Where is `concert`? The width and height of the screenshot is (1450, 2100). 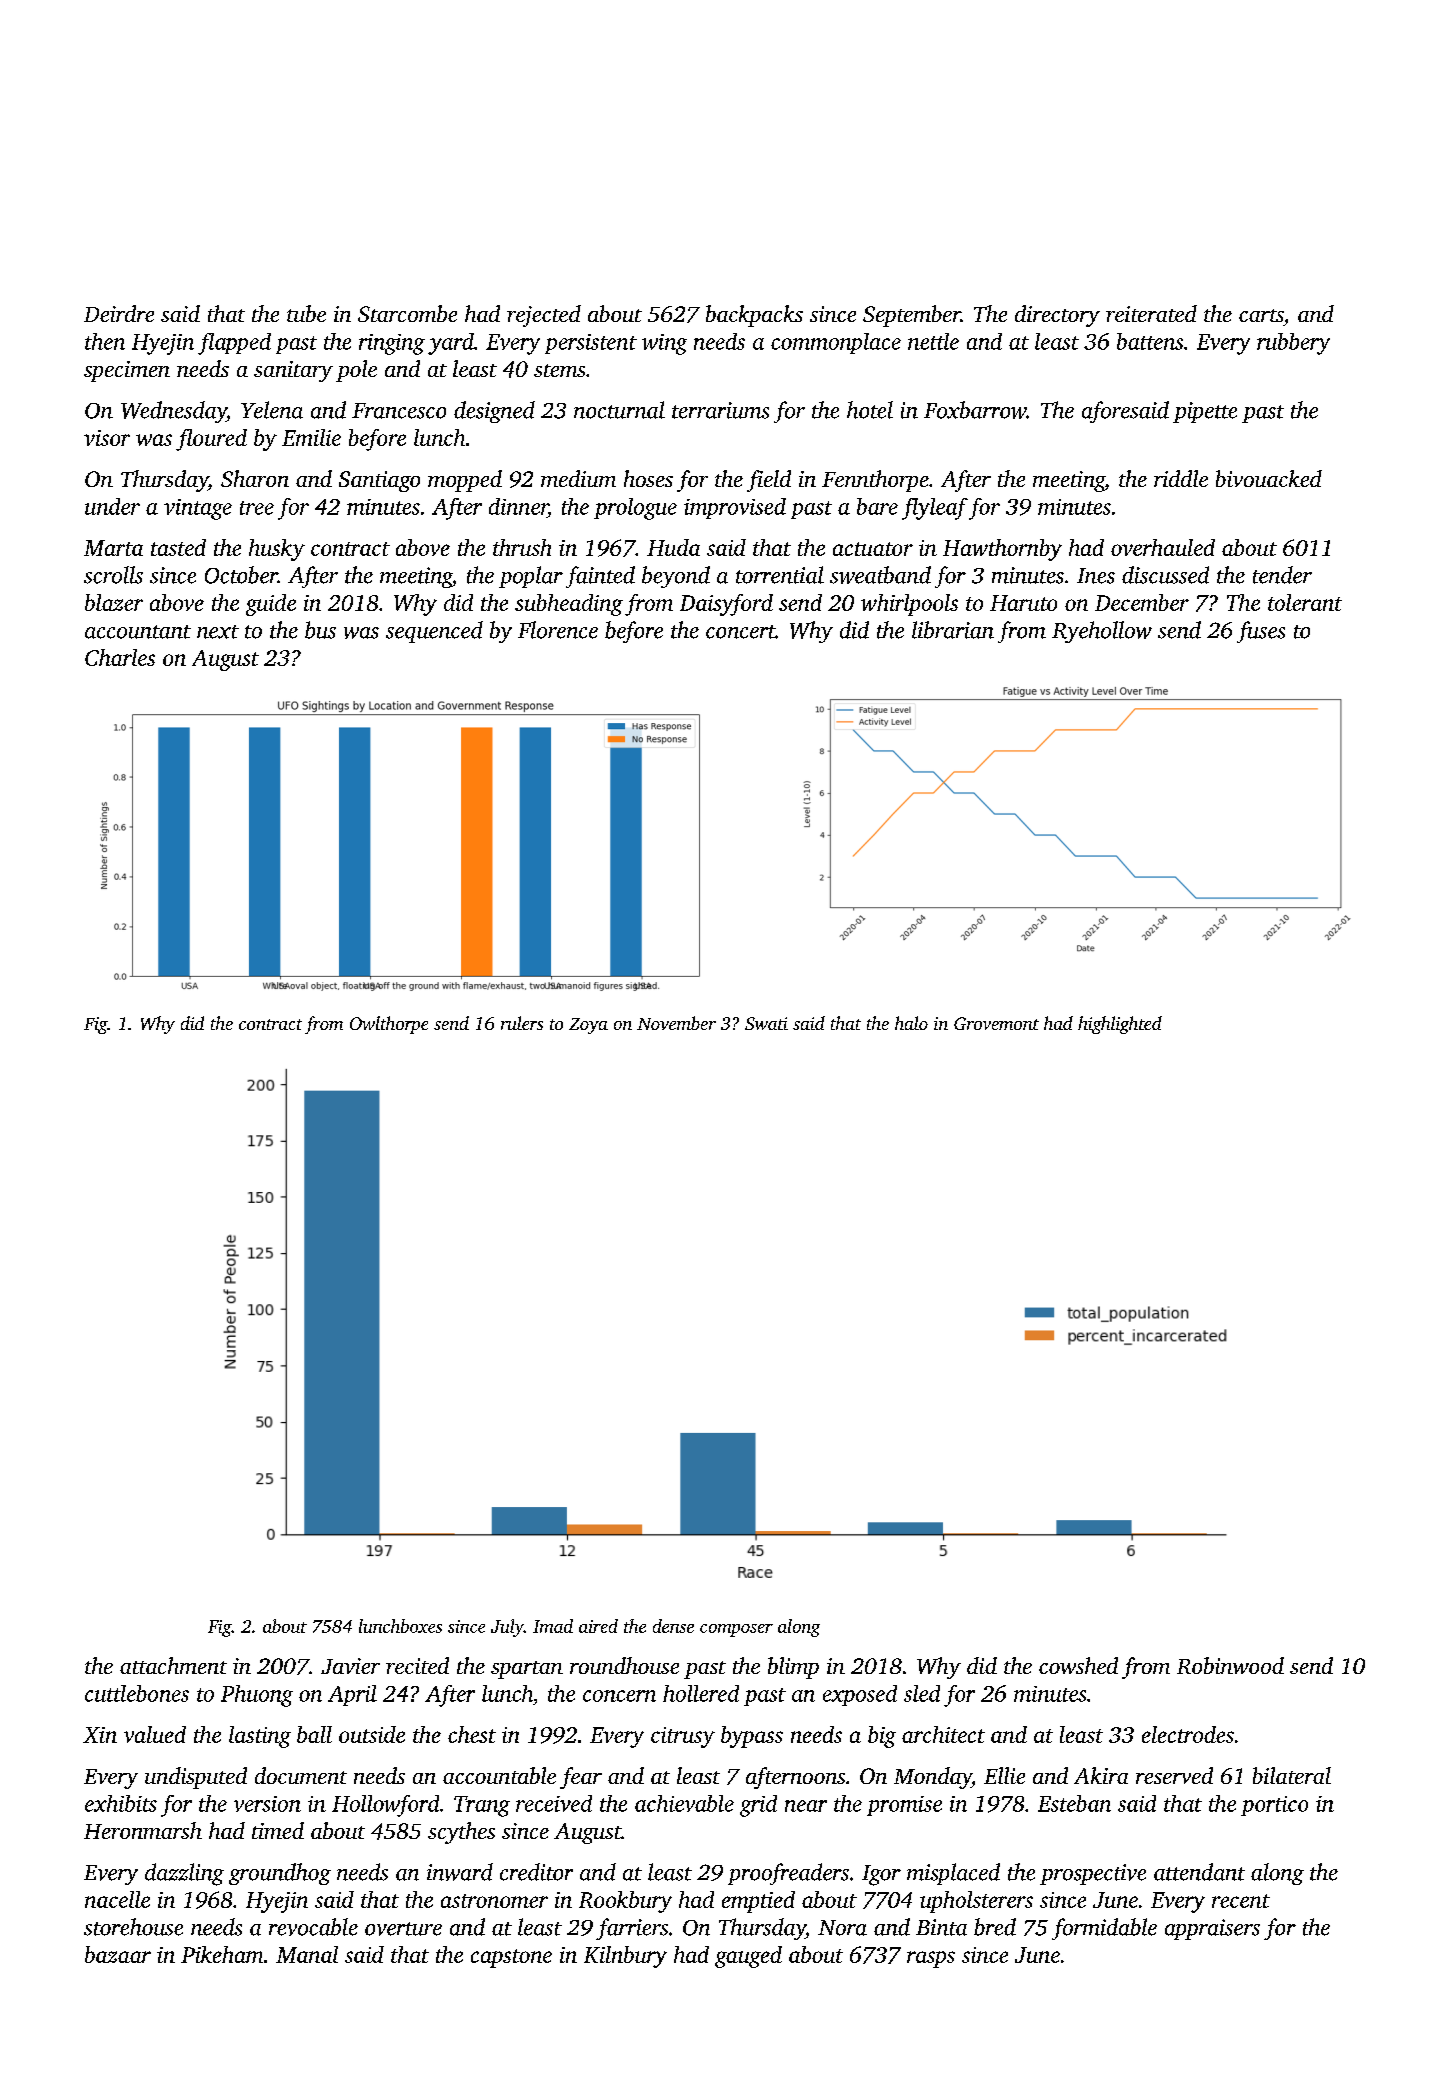
concert is located at coordinates (740, 632).
